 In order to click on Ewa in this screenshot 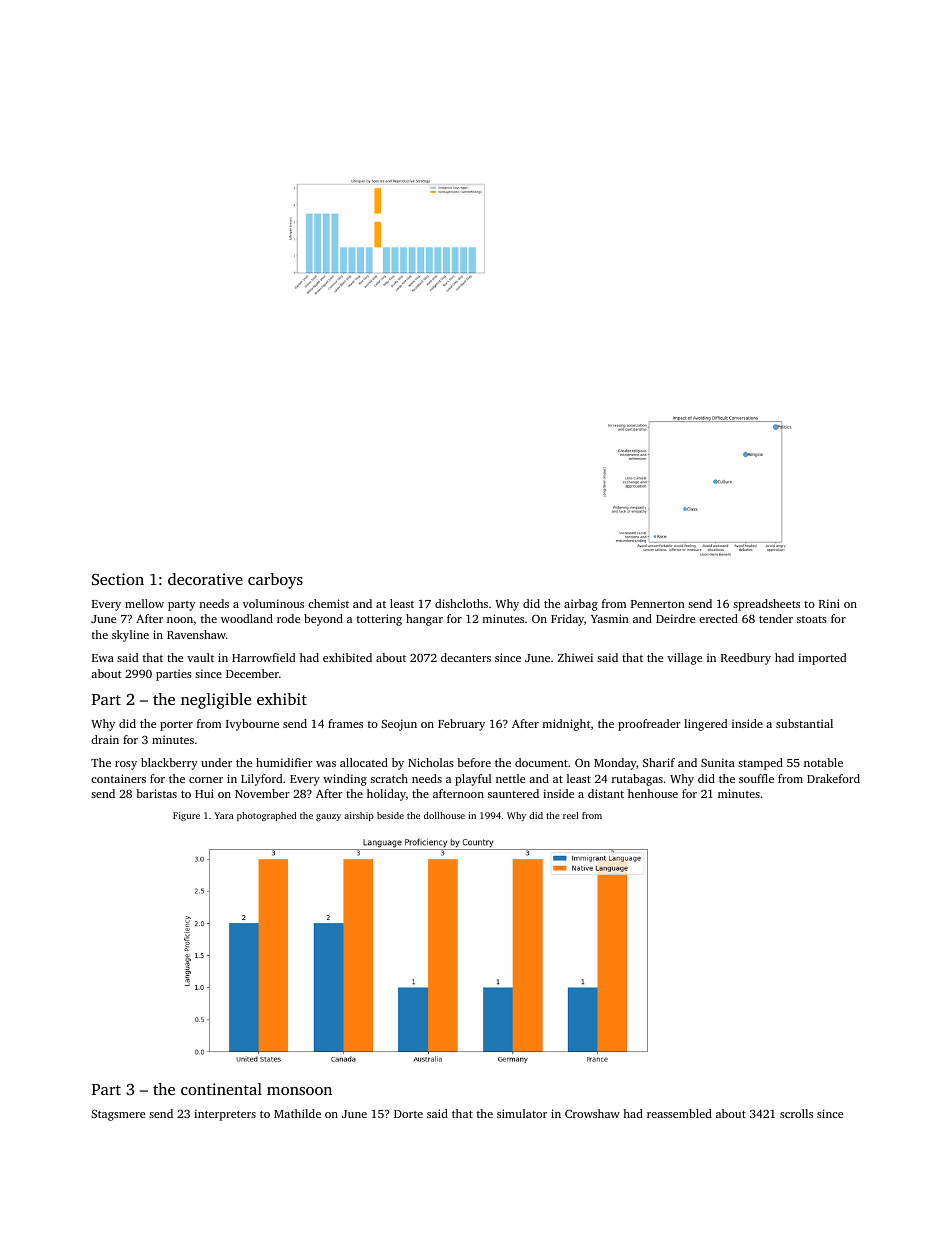, I will do `click(103, 658)`.
